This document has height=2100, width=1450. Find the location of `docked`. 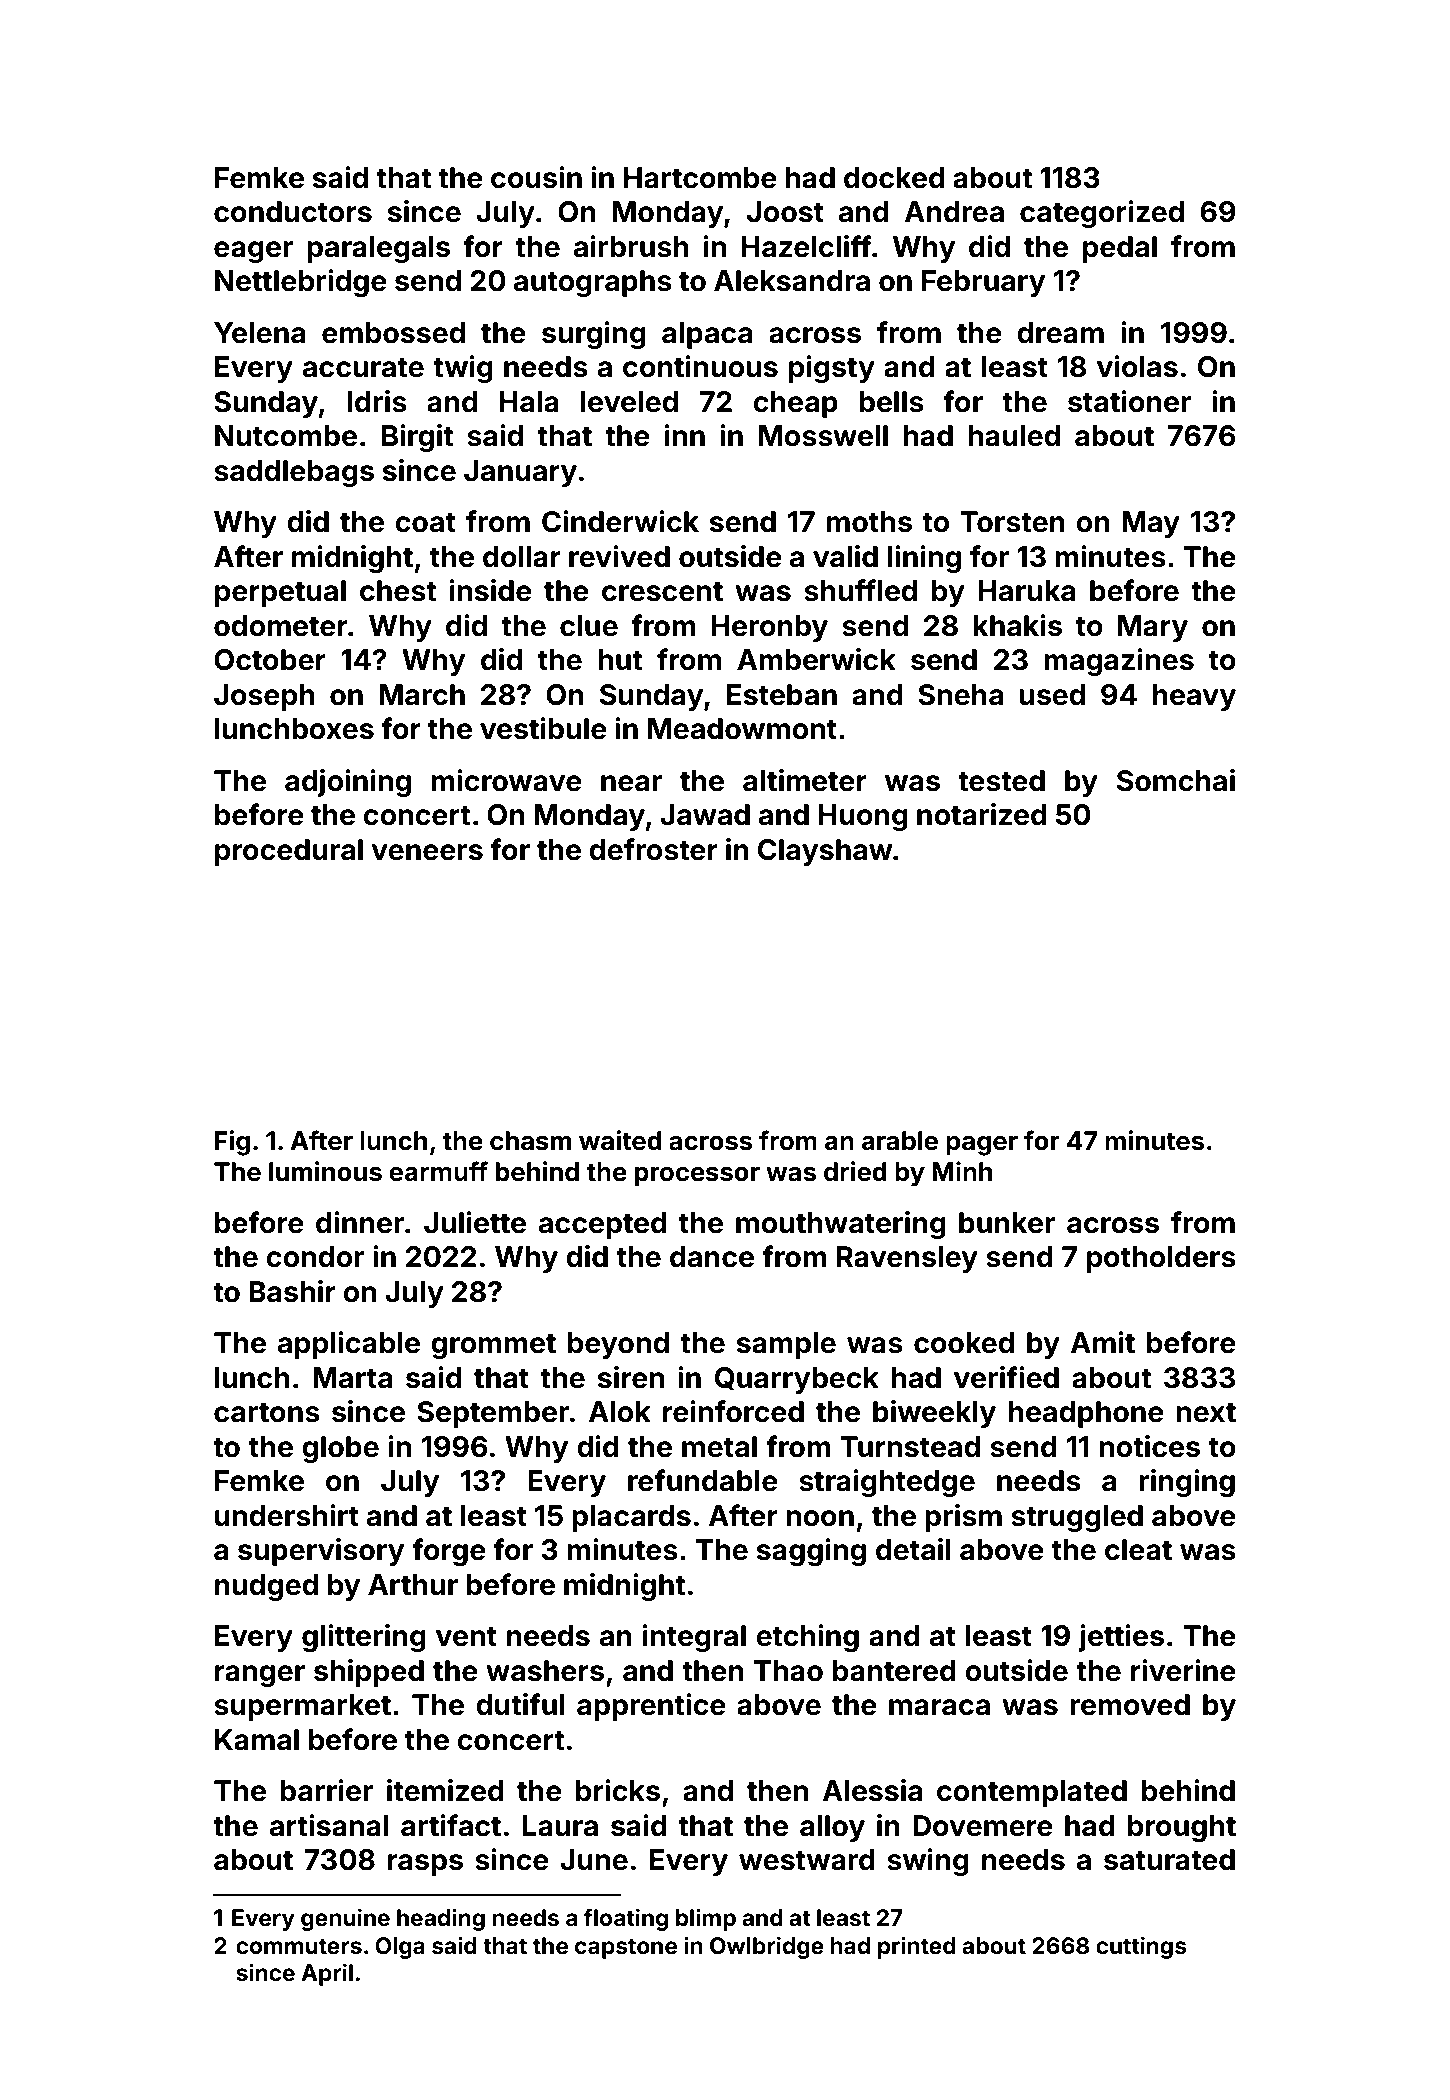

docked is located at coordinates (894, 178).
